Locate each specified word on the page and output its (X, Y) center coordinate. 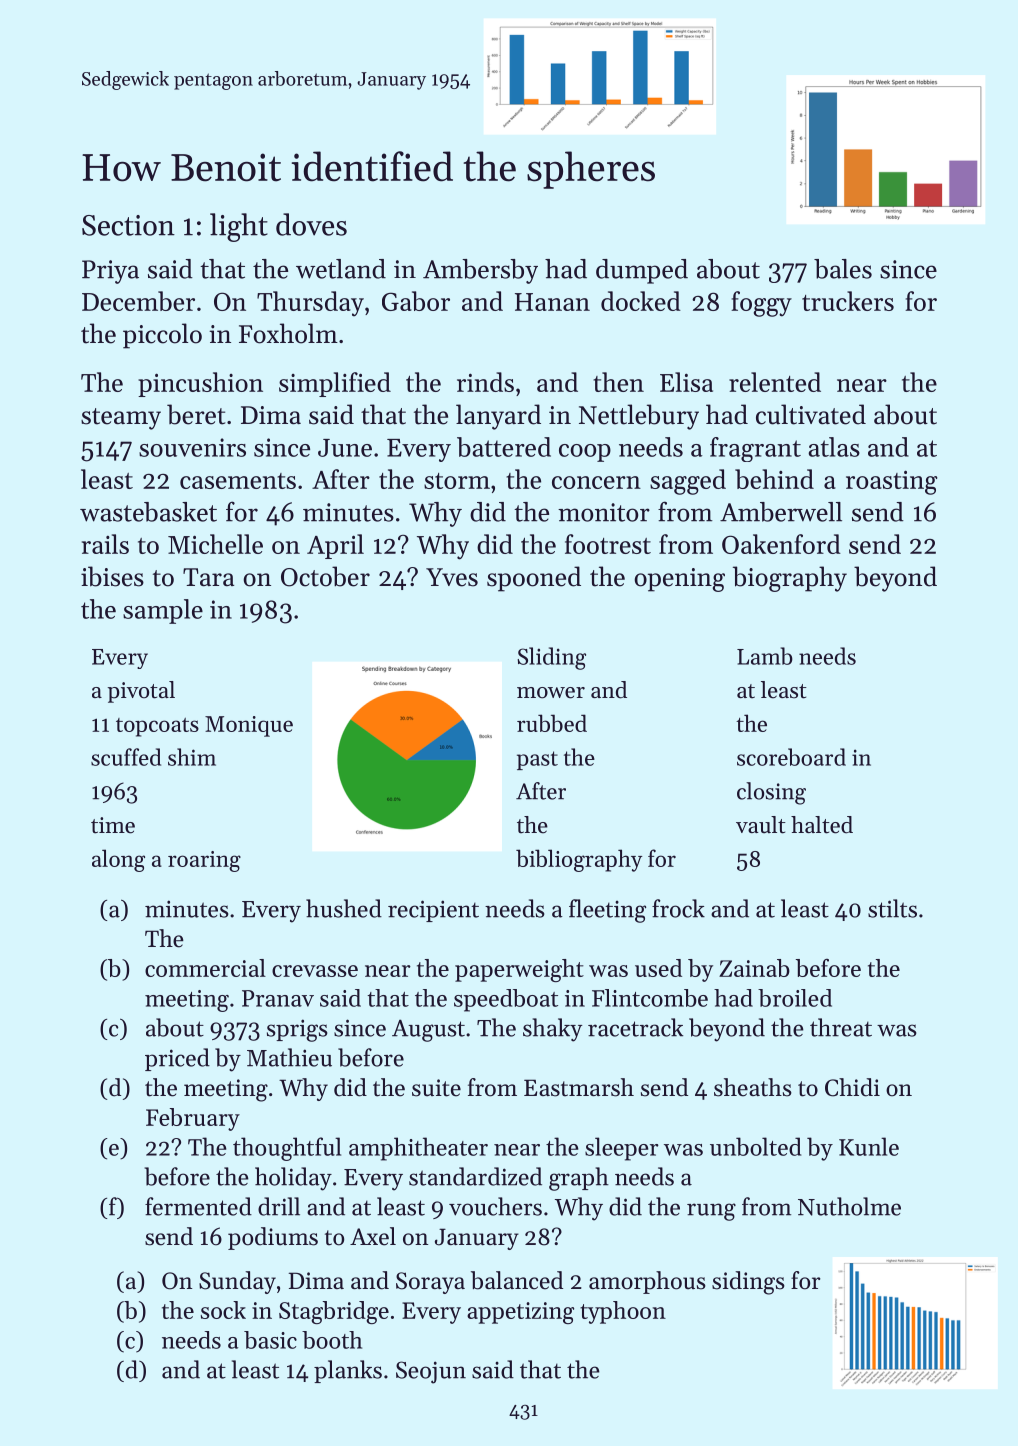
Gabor (416, 301)
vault (761, 825)
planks (348, 1371)
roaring (204, 861)
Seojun (431, 1372)
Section (128, 225)
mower (551, 693)
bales (843, 269)
